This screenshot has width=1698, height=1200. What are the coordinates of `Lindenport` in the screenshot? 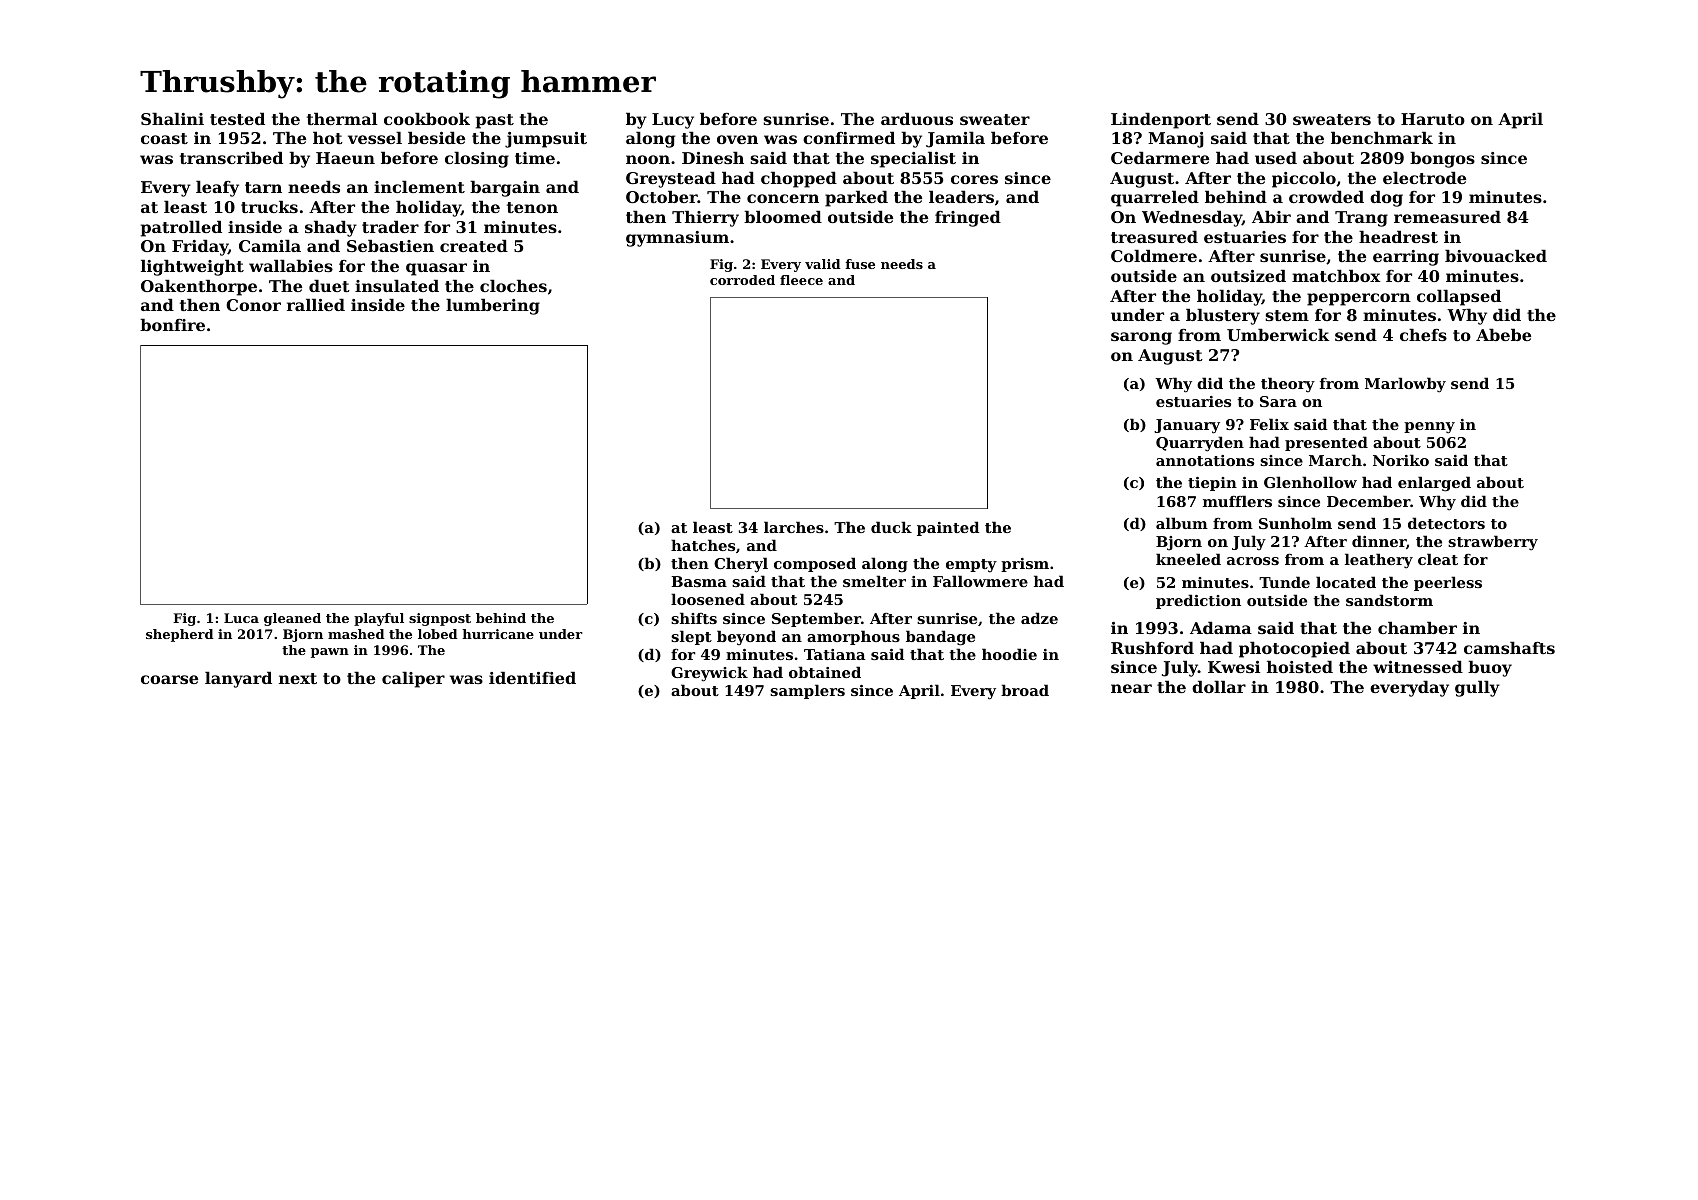 It's located at (1161, 120).
